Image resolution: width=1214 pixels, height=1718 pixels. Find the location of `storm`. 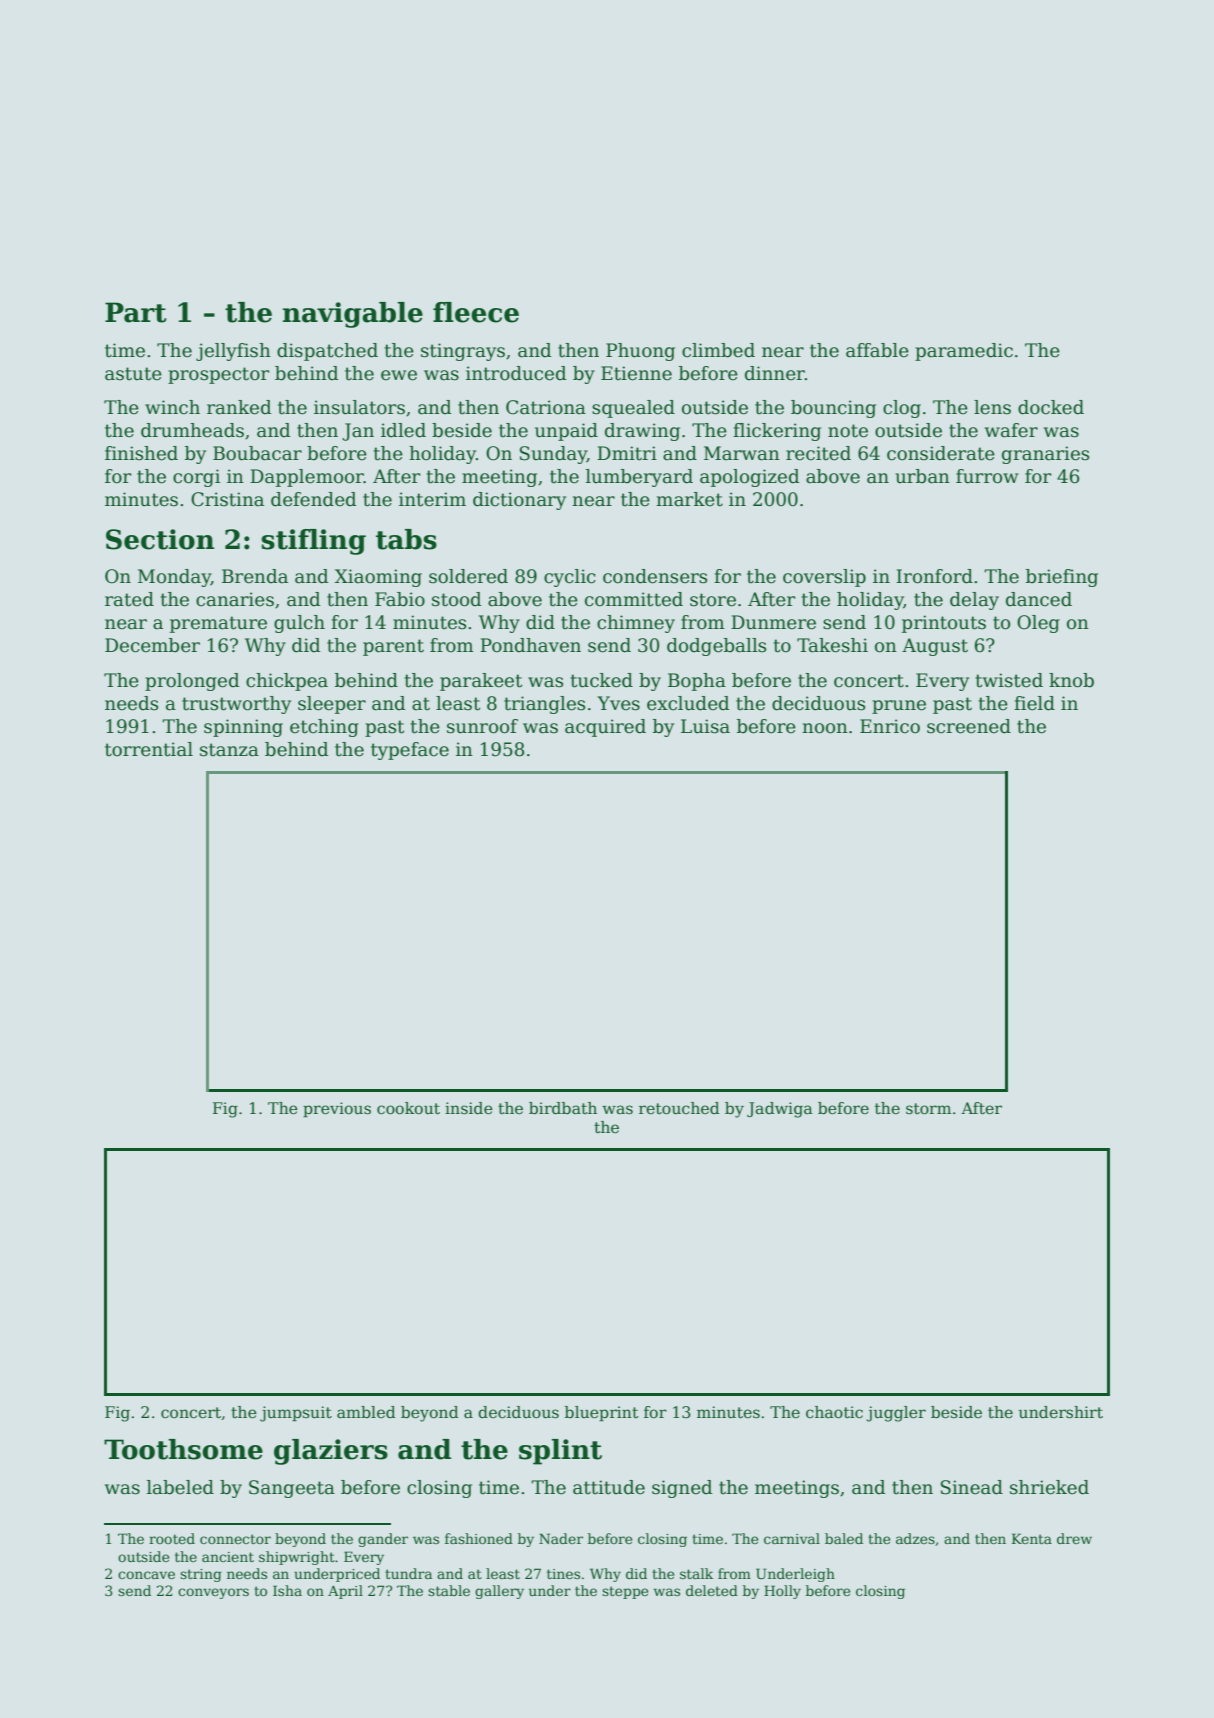

storm is located at coordinates (928, 1109).
